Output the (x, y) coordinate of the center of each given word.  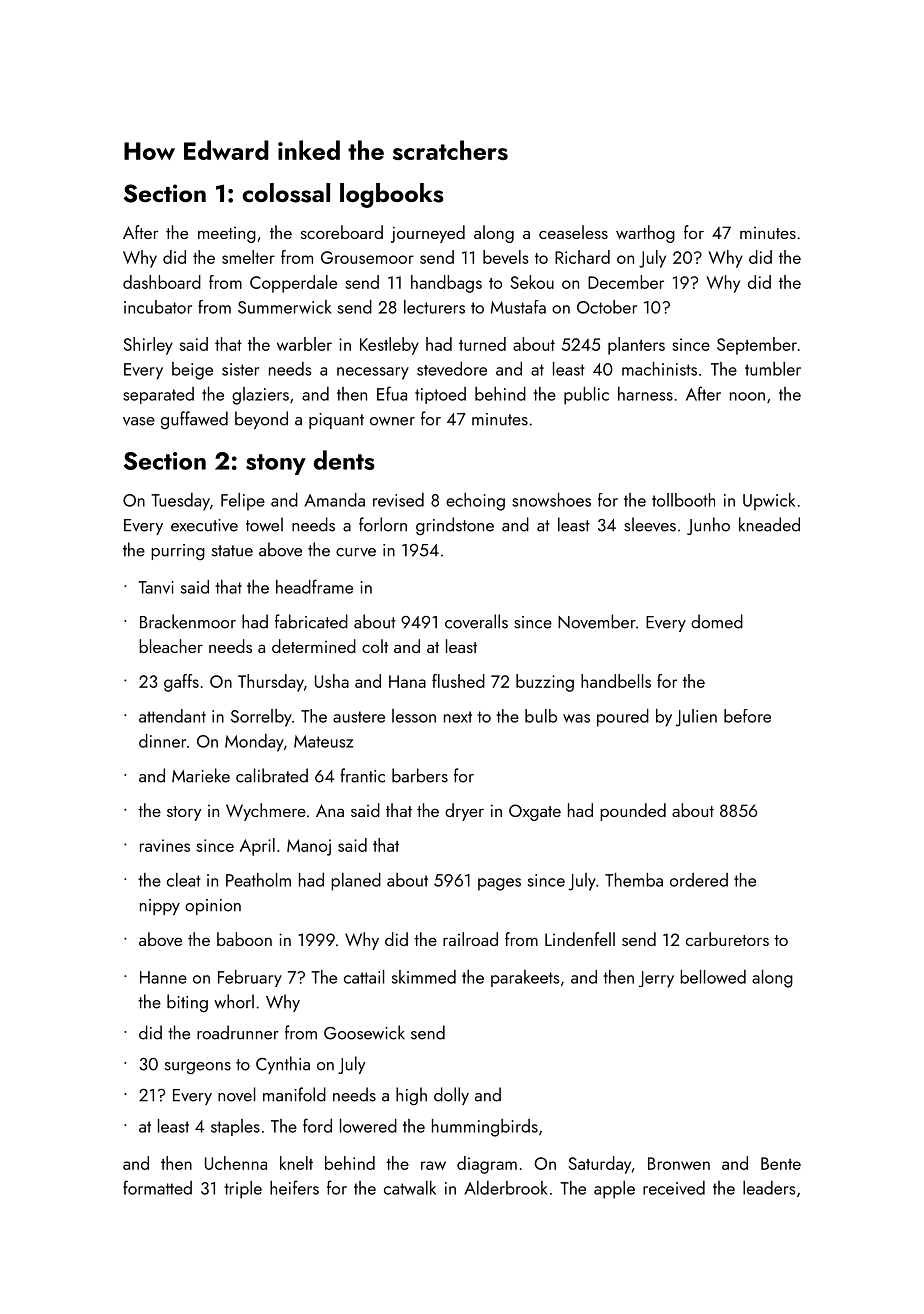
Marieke (201, 775)
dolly (451, 1096)
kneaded (769, 524)
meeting (227, 235)
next (458, 717)
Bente (781, 1163)
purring (178, 552)
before (747, 716)
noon (747, 396)
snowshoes (551, 500)
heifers (294, 1187)
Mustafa (518, 307)
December (626, 282)
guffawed (194, 420)
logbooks (392, 195)
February (250, 978)
